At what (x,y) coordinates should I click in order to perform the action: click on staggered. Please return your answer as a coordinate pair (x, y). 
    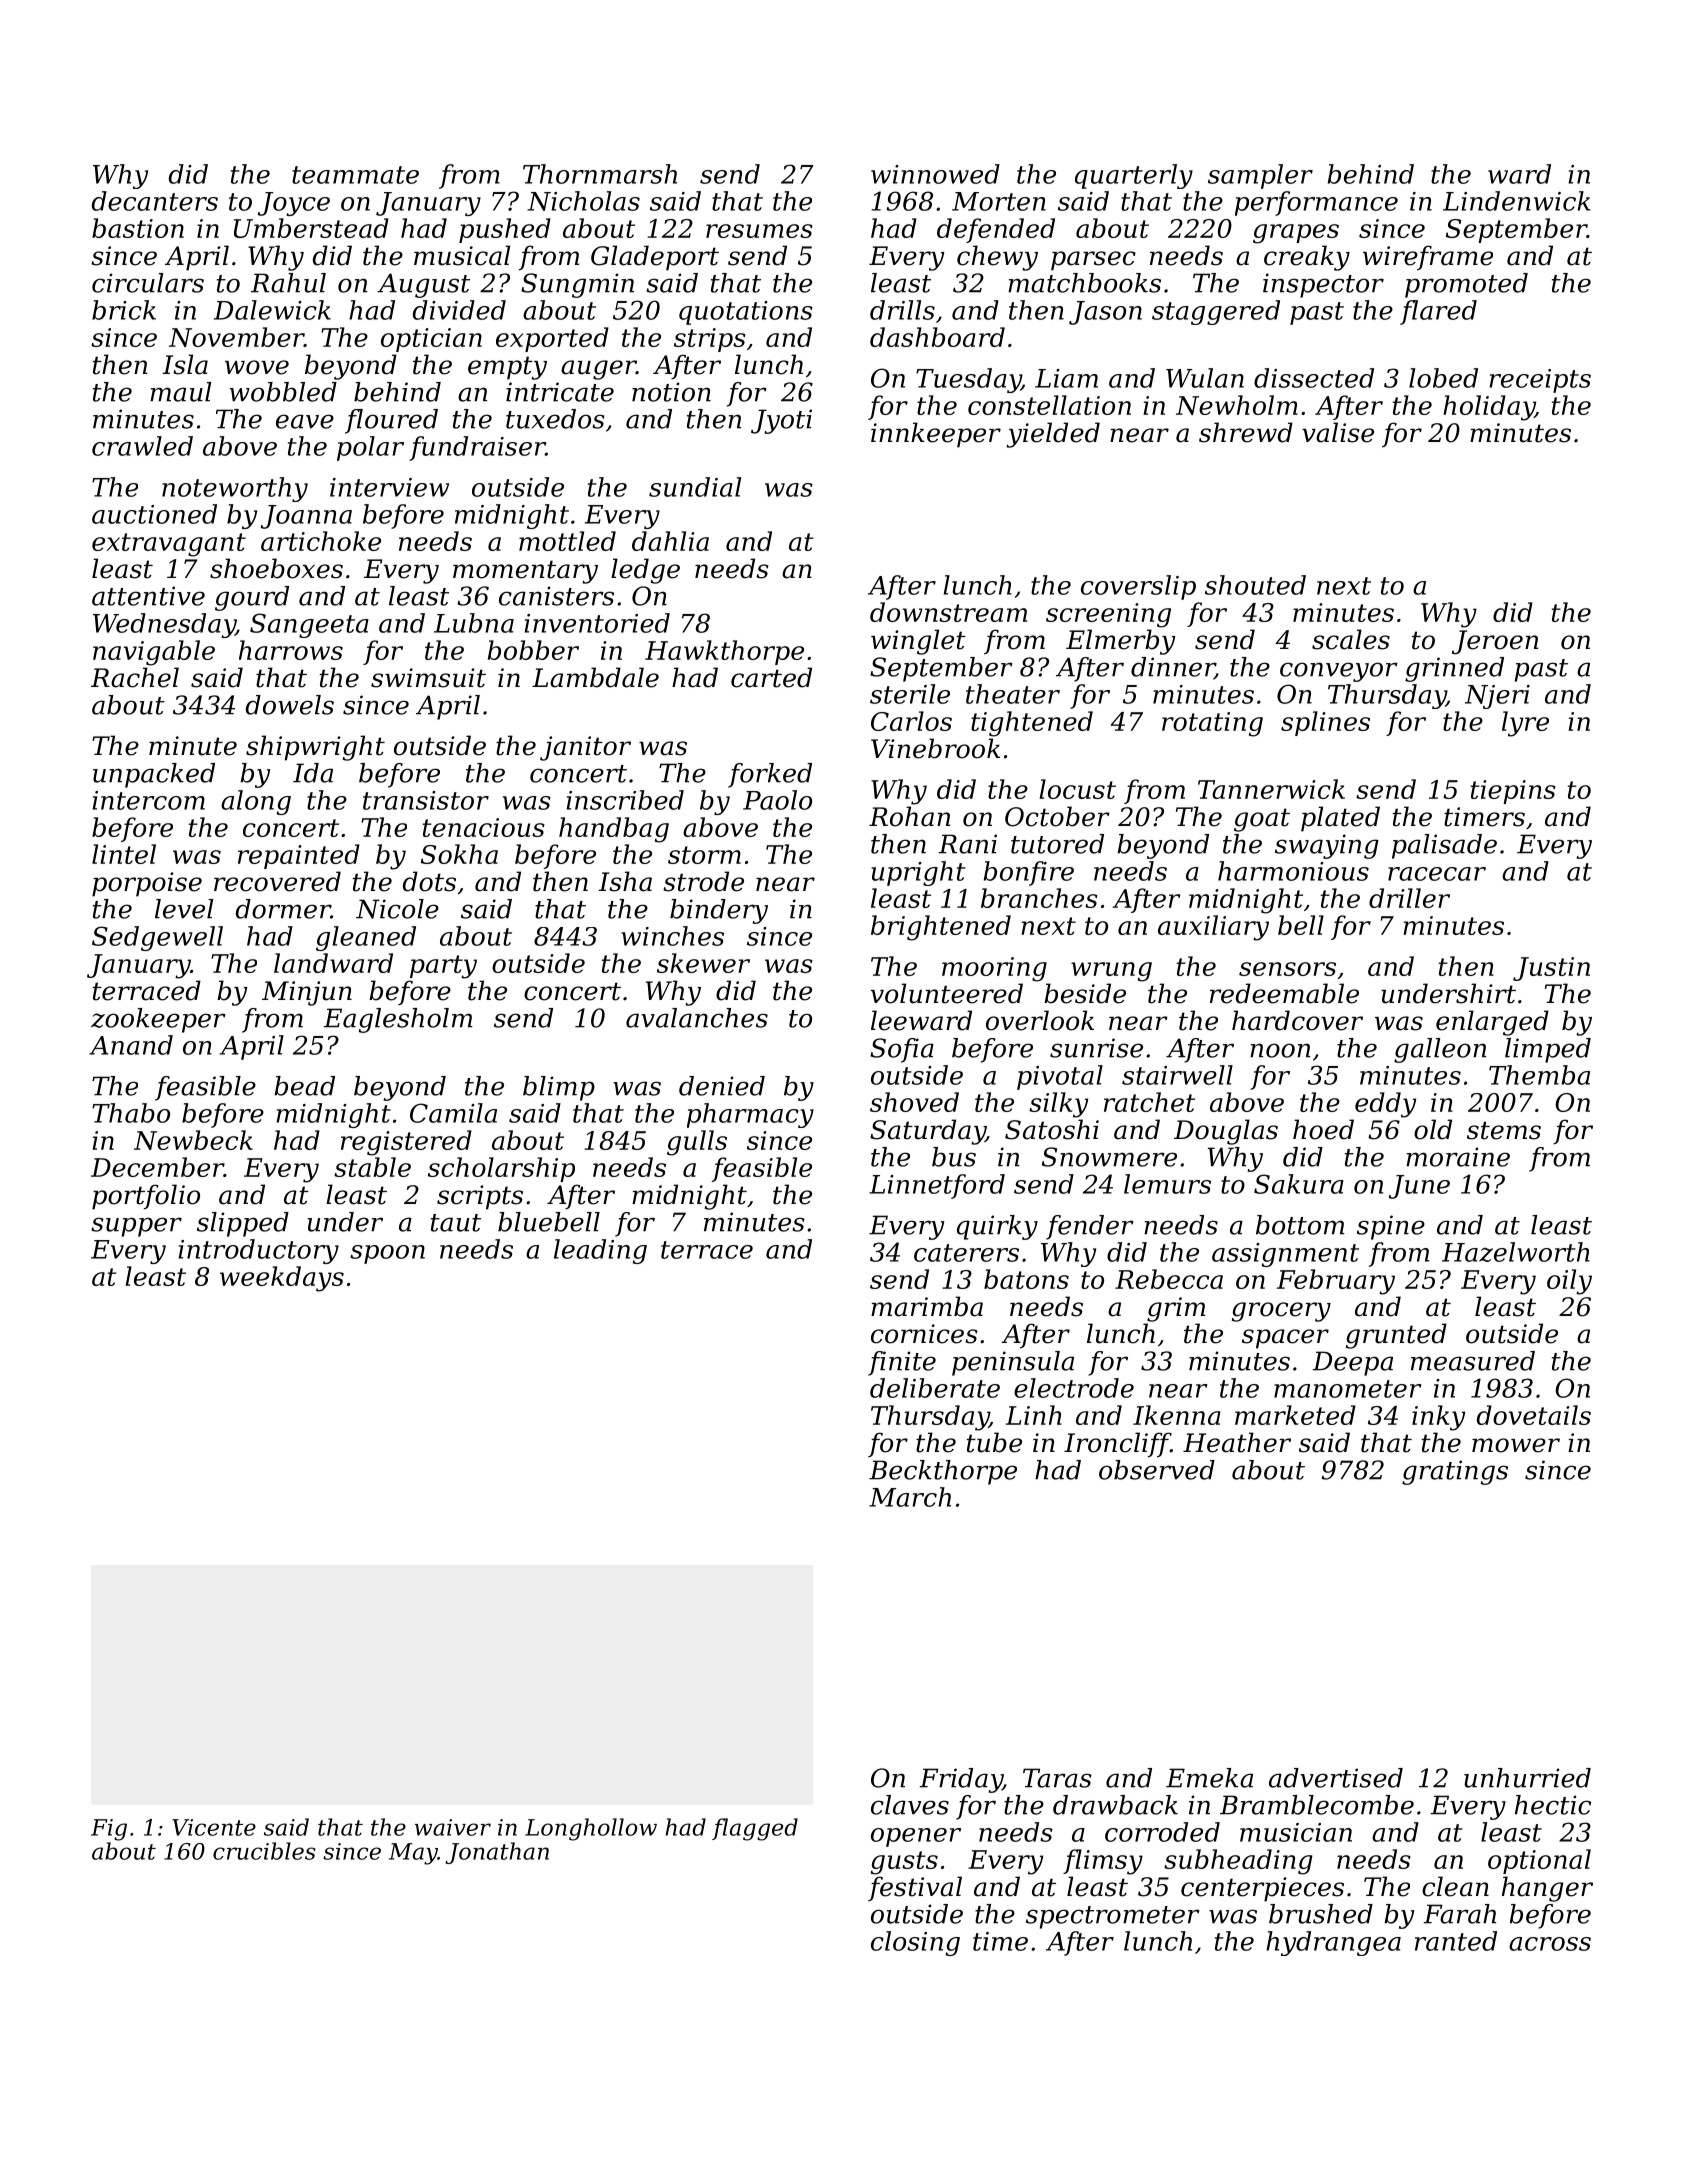
    Looking at the image, I should click on (1216, 312).
